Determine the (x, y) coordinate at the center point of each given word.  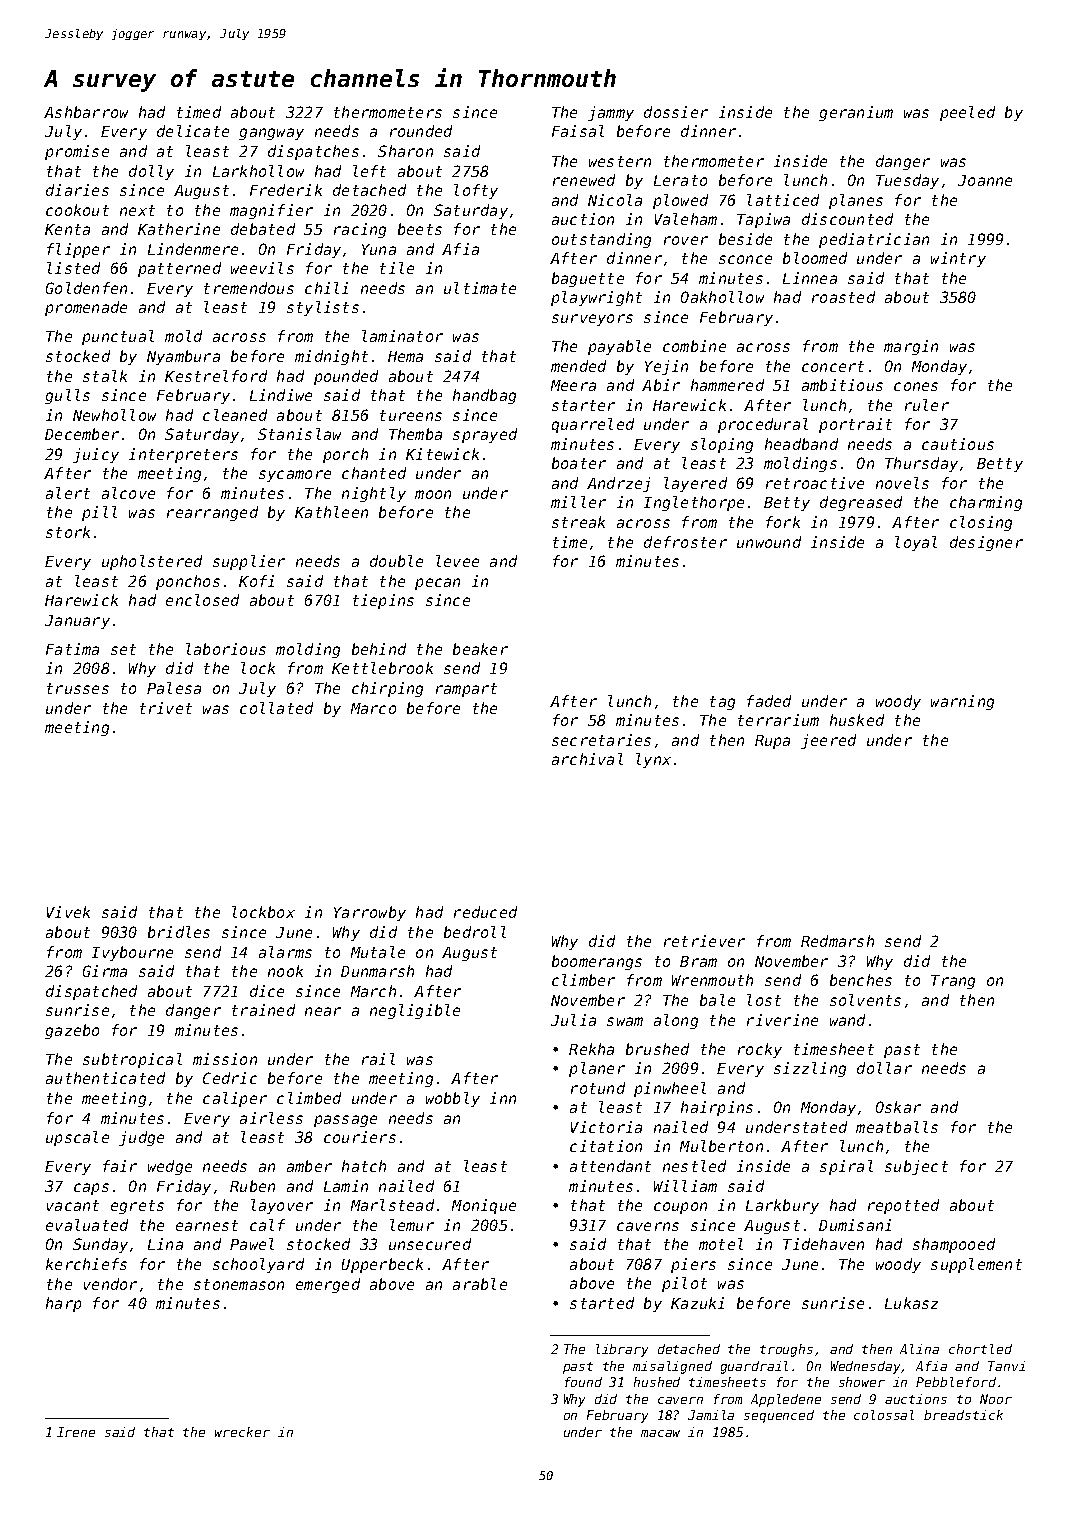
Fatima (72, 649)
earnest (207, 1225)
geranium (856, 113)
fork (783, 522)
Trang (953, 982)
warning (962, 702)
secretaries (601, 740)
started (602, 1303)
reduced (485, 912)
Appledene (786, 1400)
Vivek (68, 912)
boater (579, 463)
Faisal (578, 131)
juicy (96, 455)
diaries (77, 190)
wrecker (242, 1432)
